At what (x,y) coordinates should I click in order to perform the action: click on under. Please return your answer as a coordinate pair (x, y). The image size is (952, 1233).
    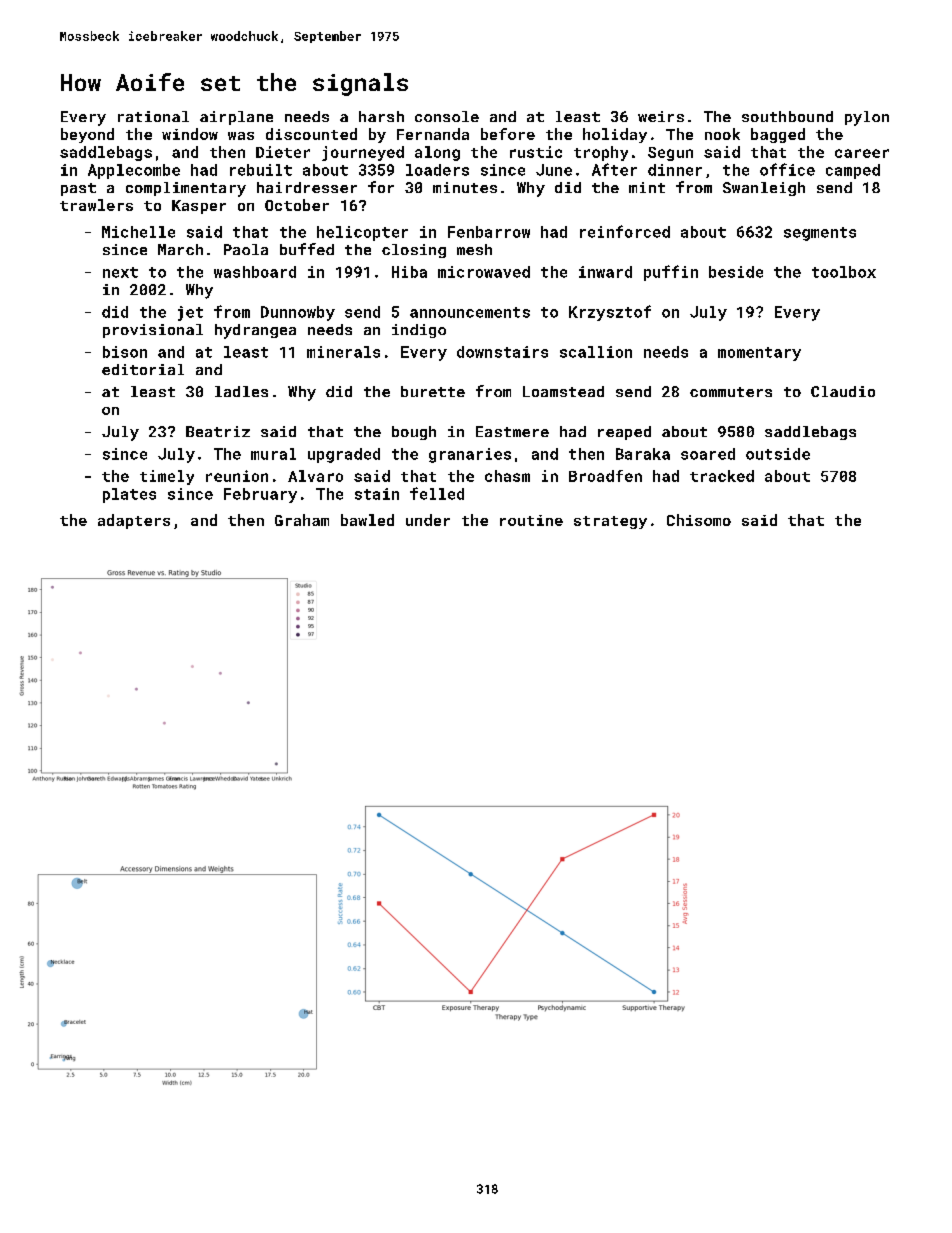
    Looking at the image, I should click on (428, 520).
